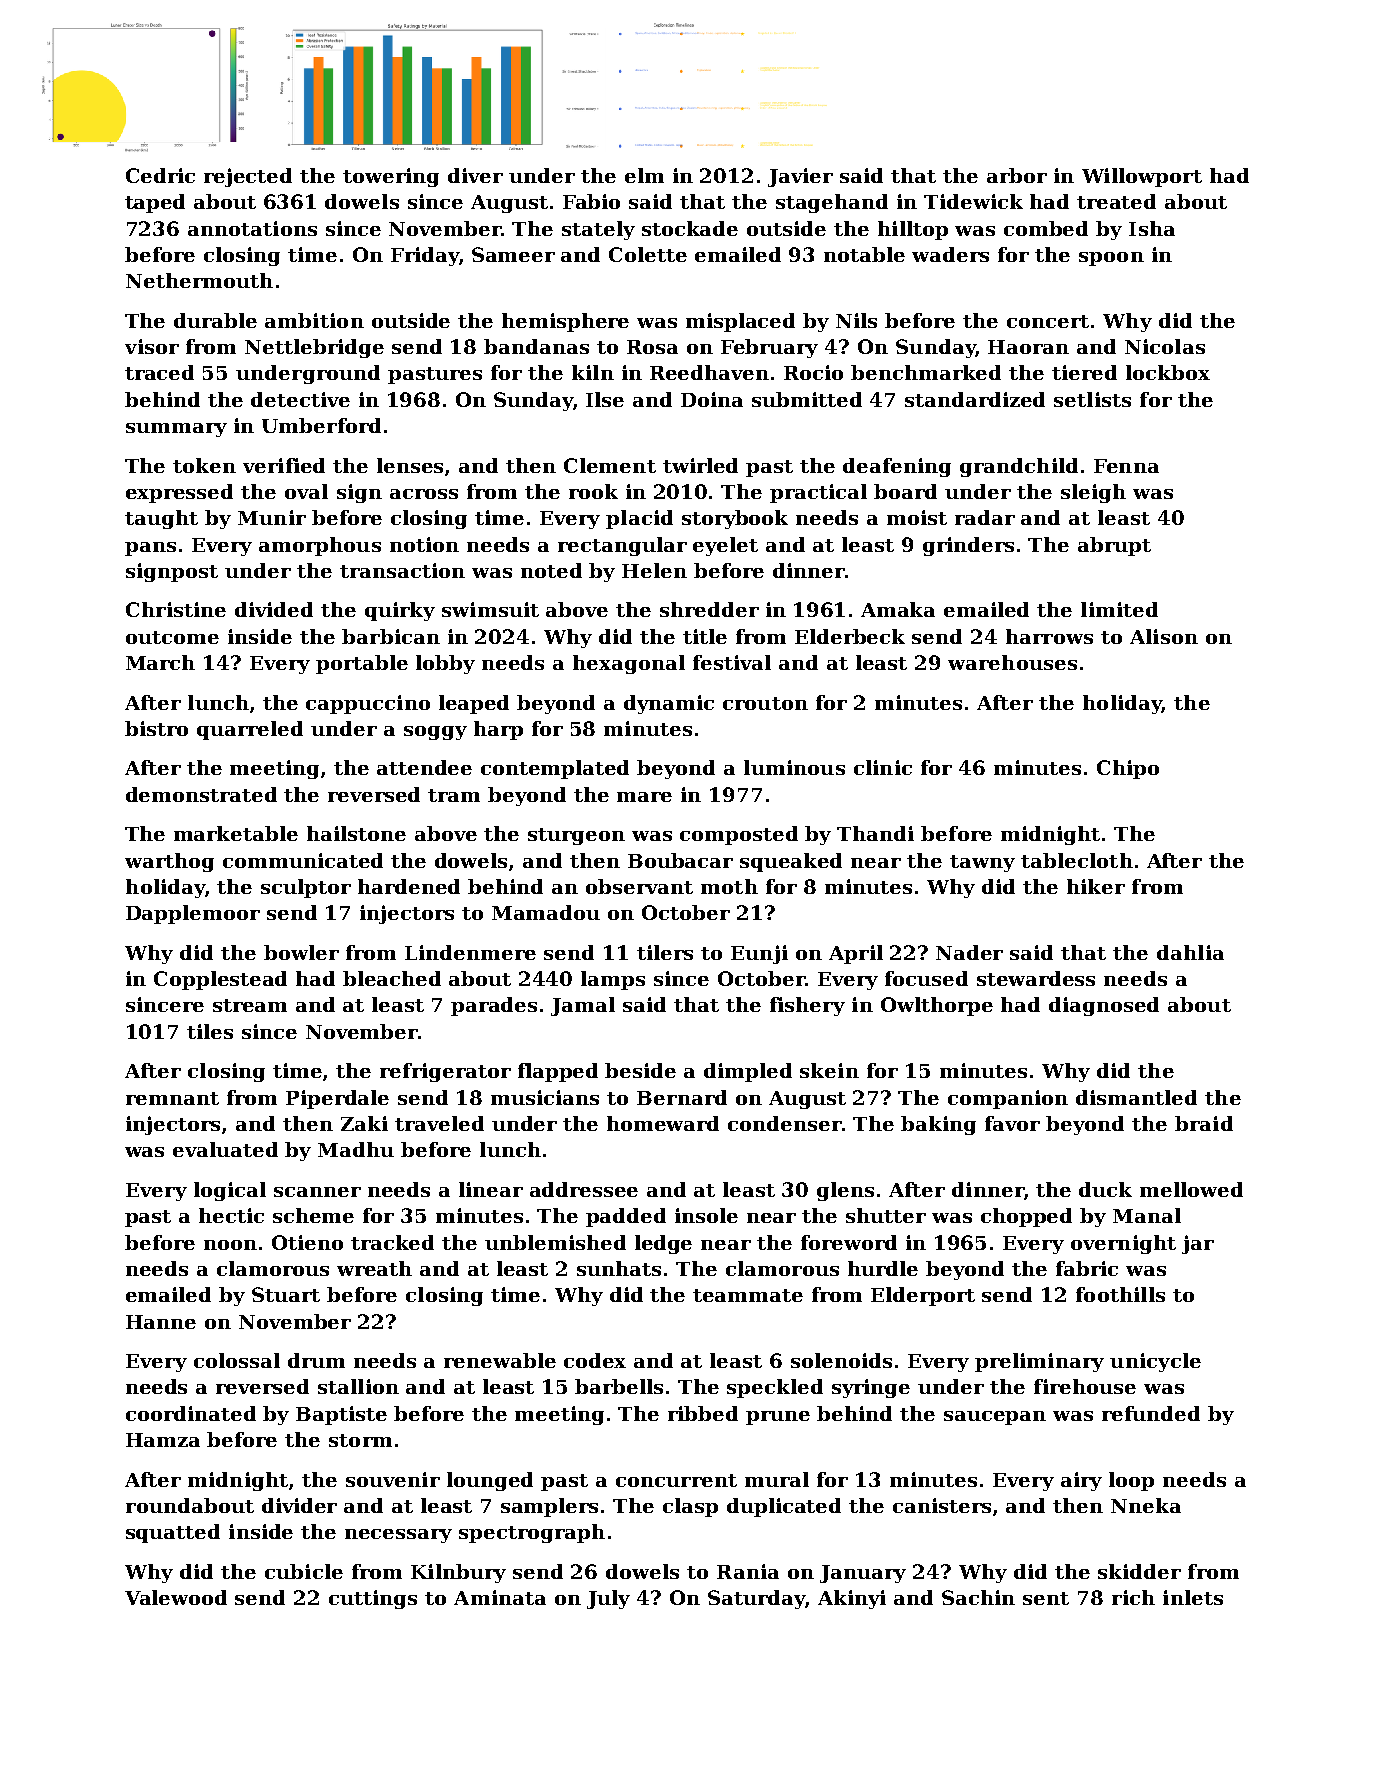  What do you see at coordinates (176, 1597) in the image?
I see `Valewood` at bounding box center [176, 1597].
